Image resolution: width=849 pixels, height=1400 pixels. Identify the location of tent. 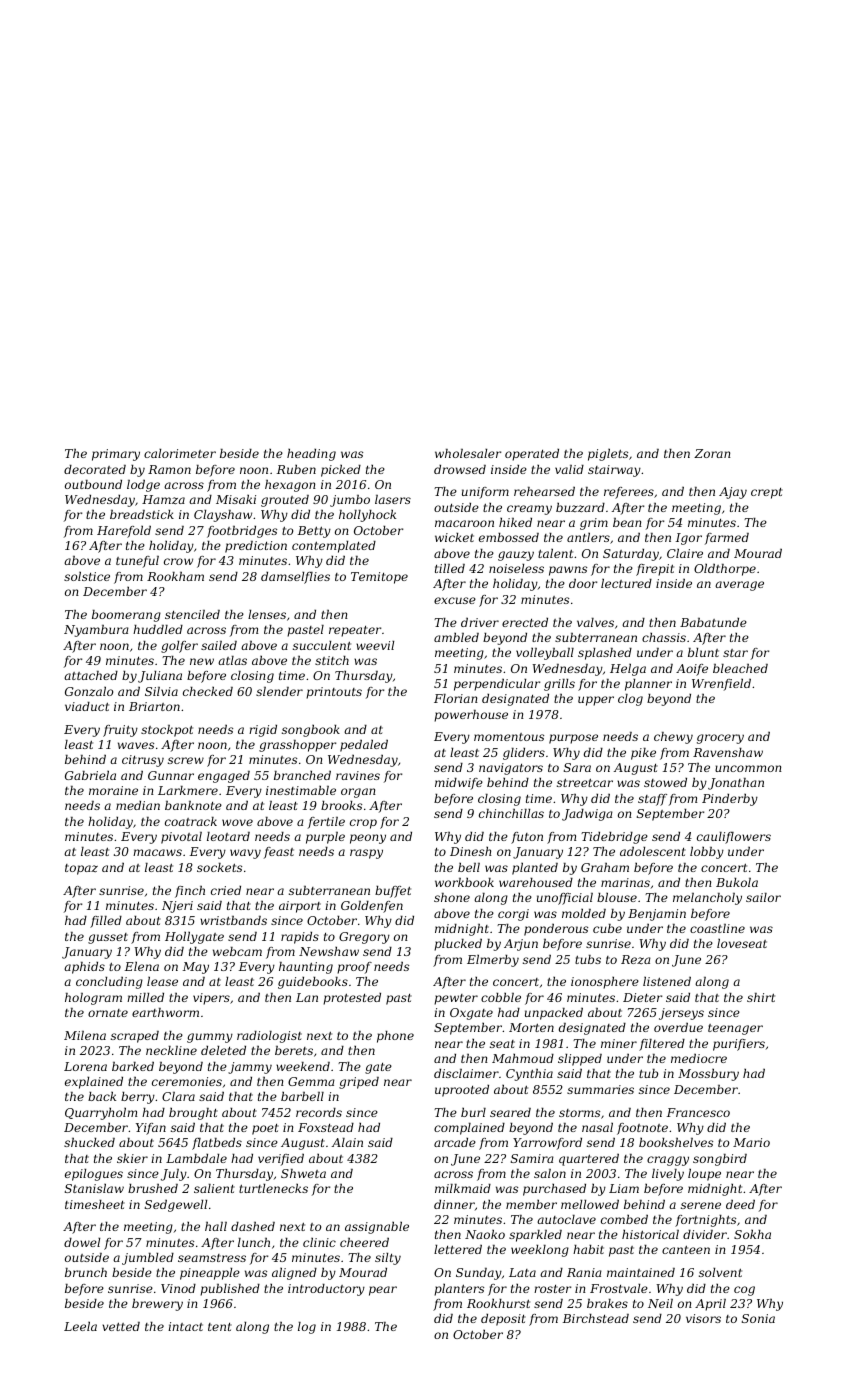
(220, 1327).
